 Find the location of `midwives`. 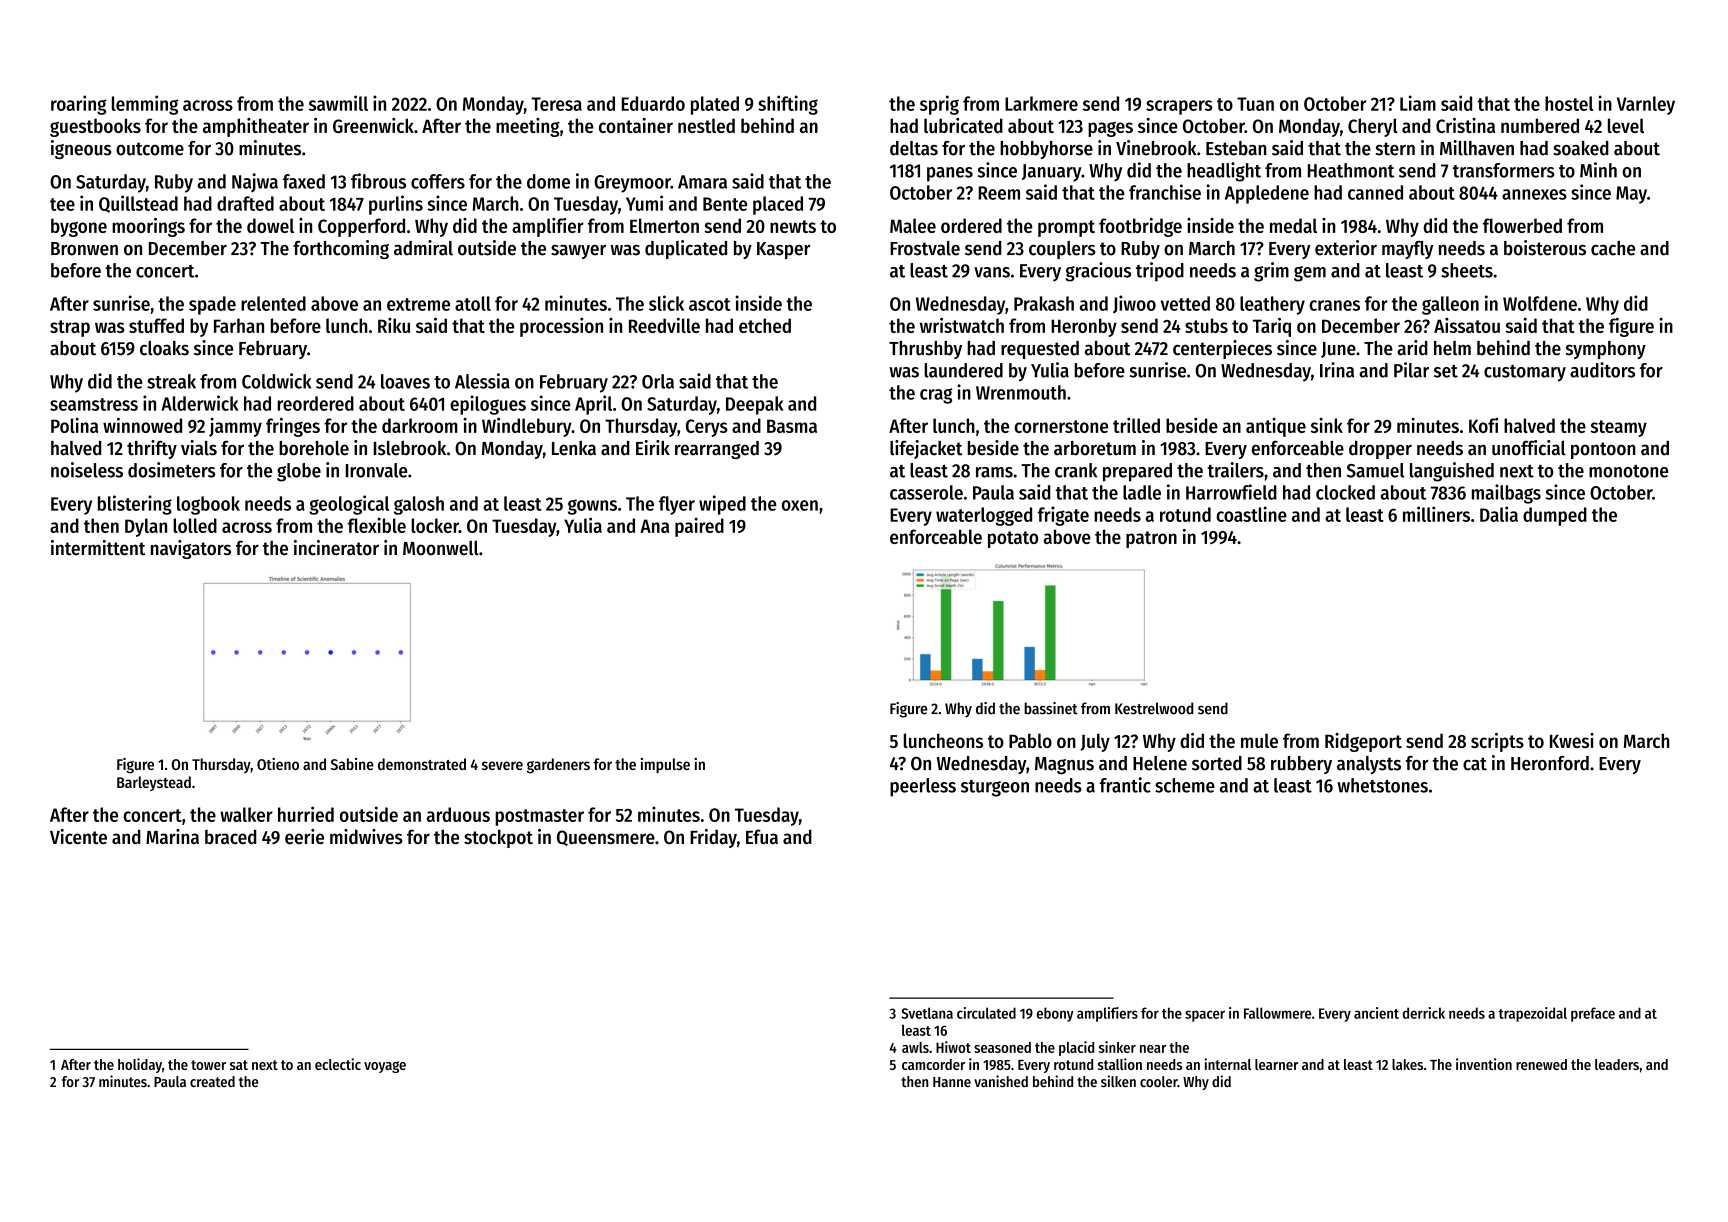

midwives is located at coordinates (366, 836).
